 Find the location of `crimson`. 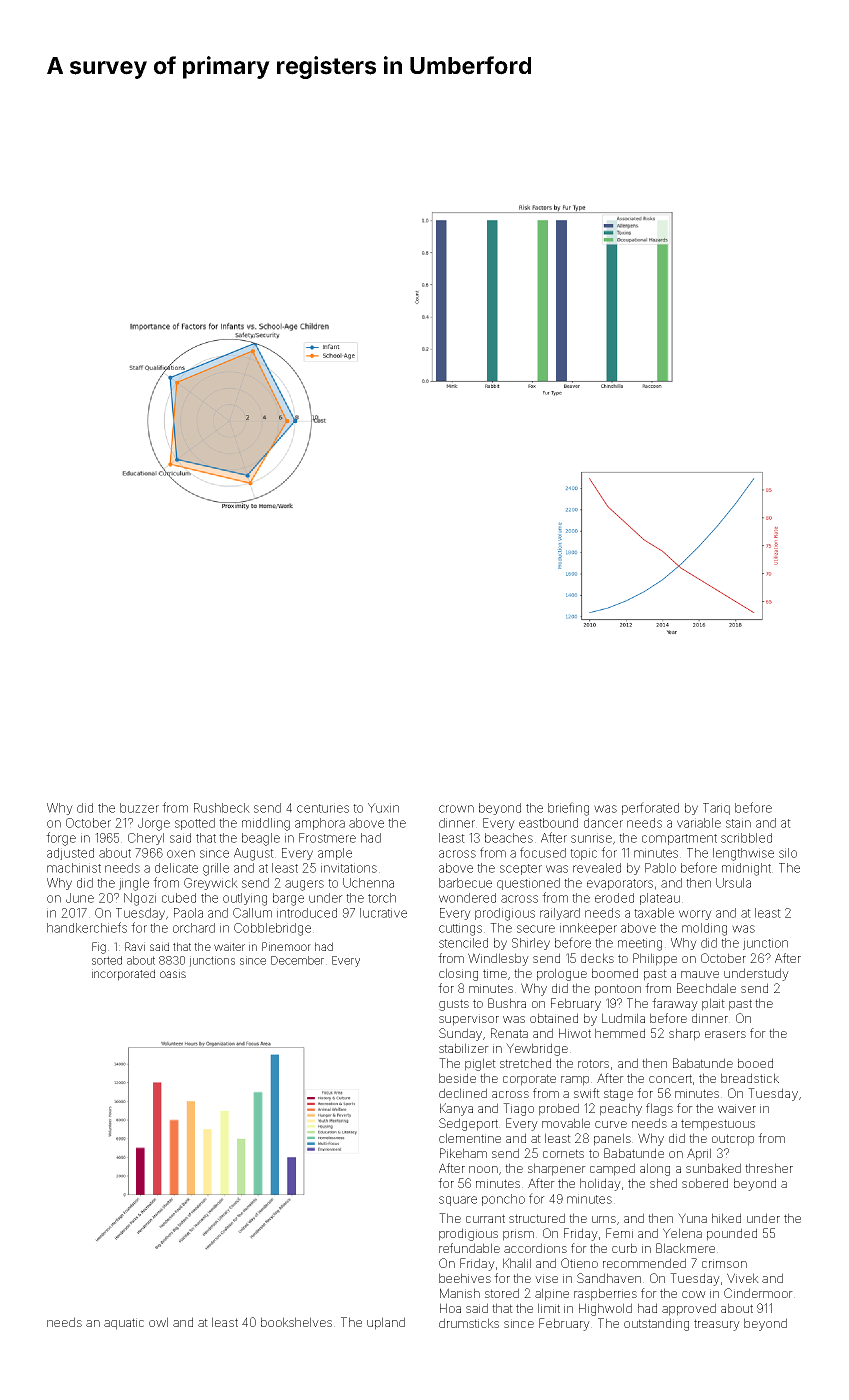

crimson is located at coordinates (724, 1263).
